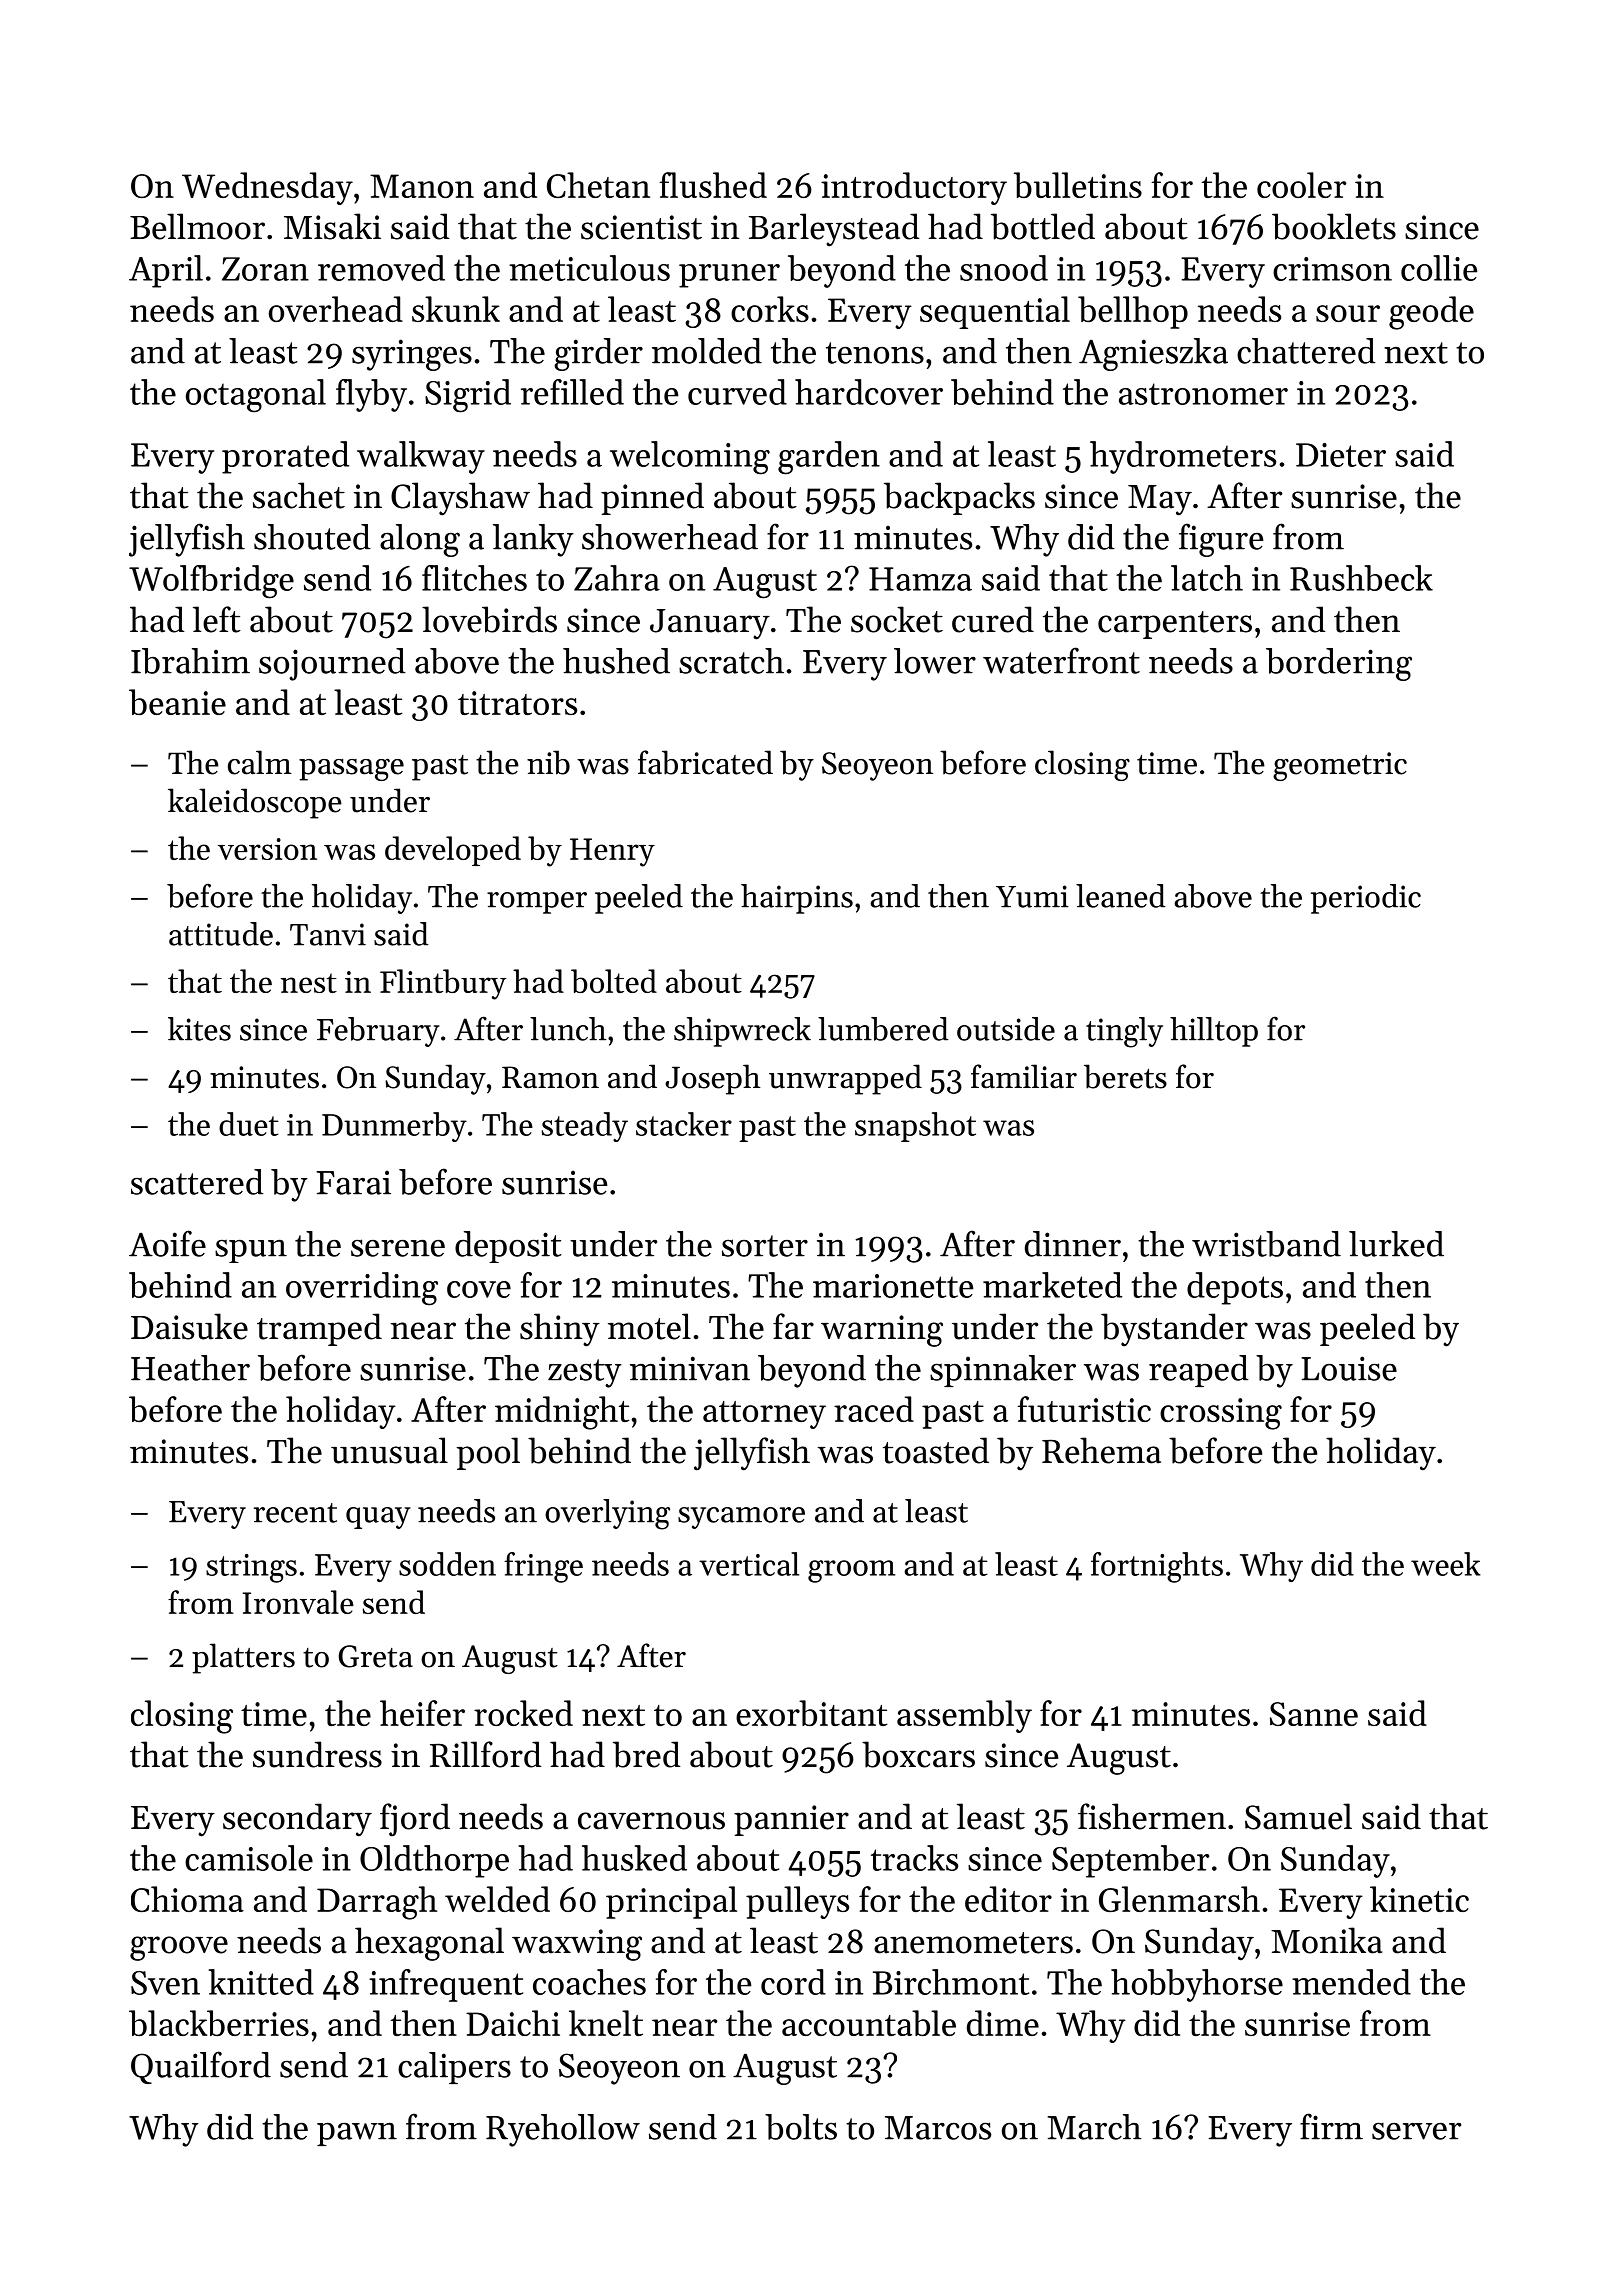 This image has height=2292, width=1620. What do you see at coordinates (1043, 226) in the image?
I see `bottled` at bounding box center [1043, 226].
